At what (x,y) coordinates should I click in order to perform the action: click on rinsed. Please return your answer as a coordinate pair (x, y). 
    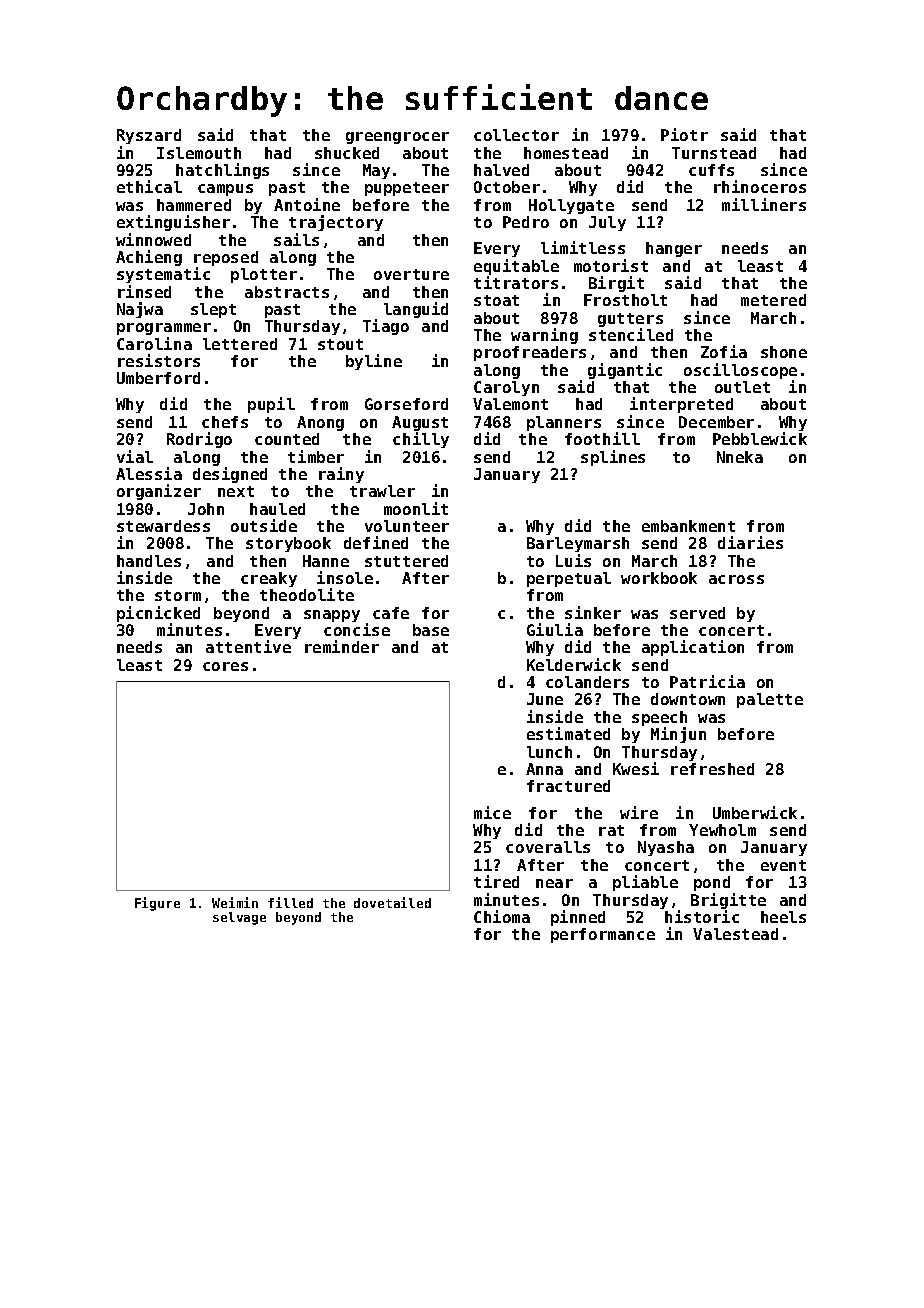
    Looking at the image, I should click on (144, 291).
